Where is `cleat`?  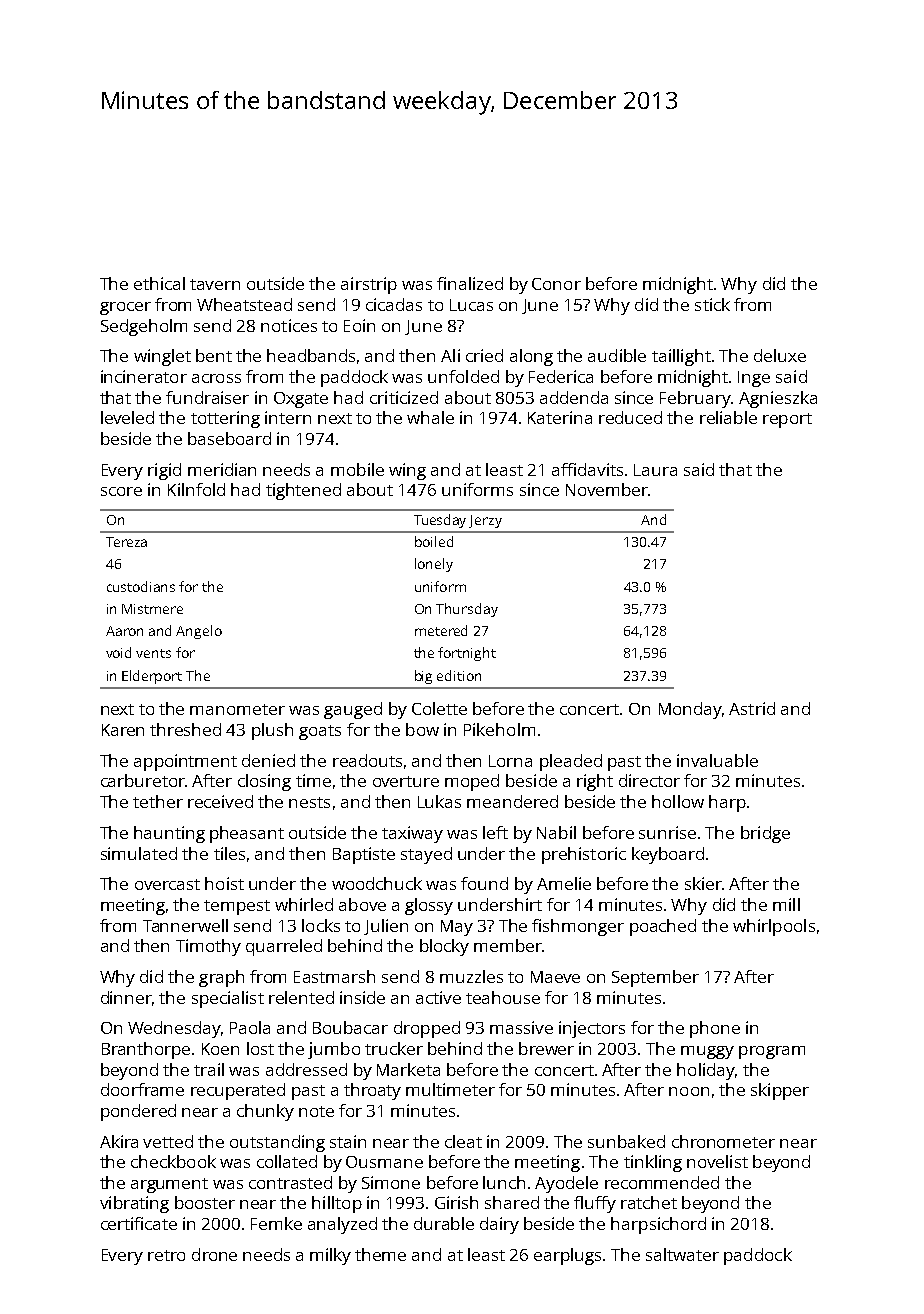
cleat is located at coordinates (463, 1141).
